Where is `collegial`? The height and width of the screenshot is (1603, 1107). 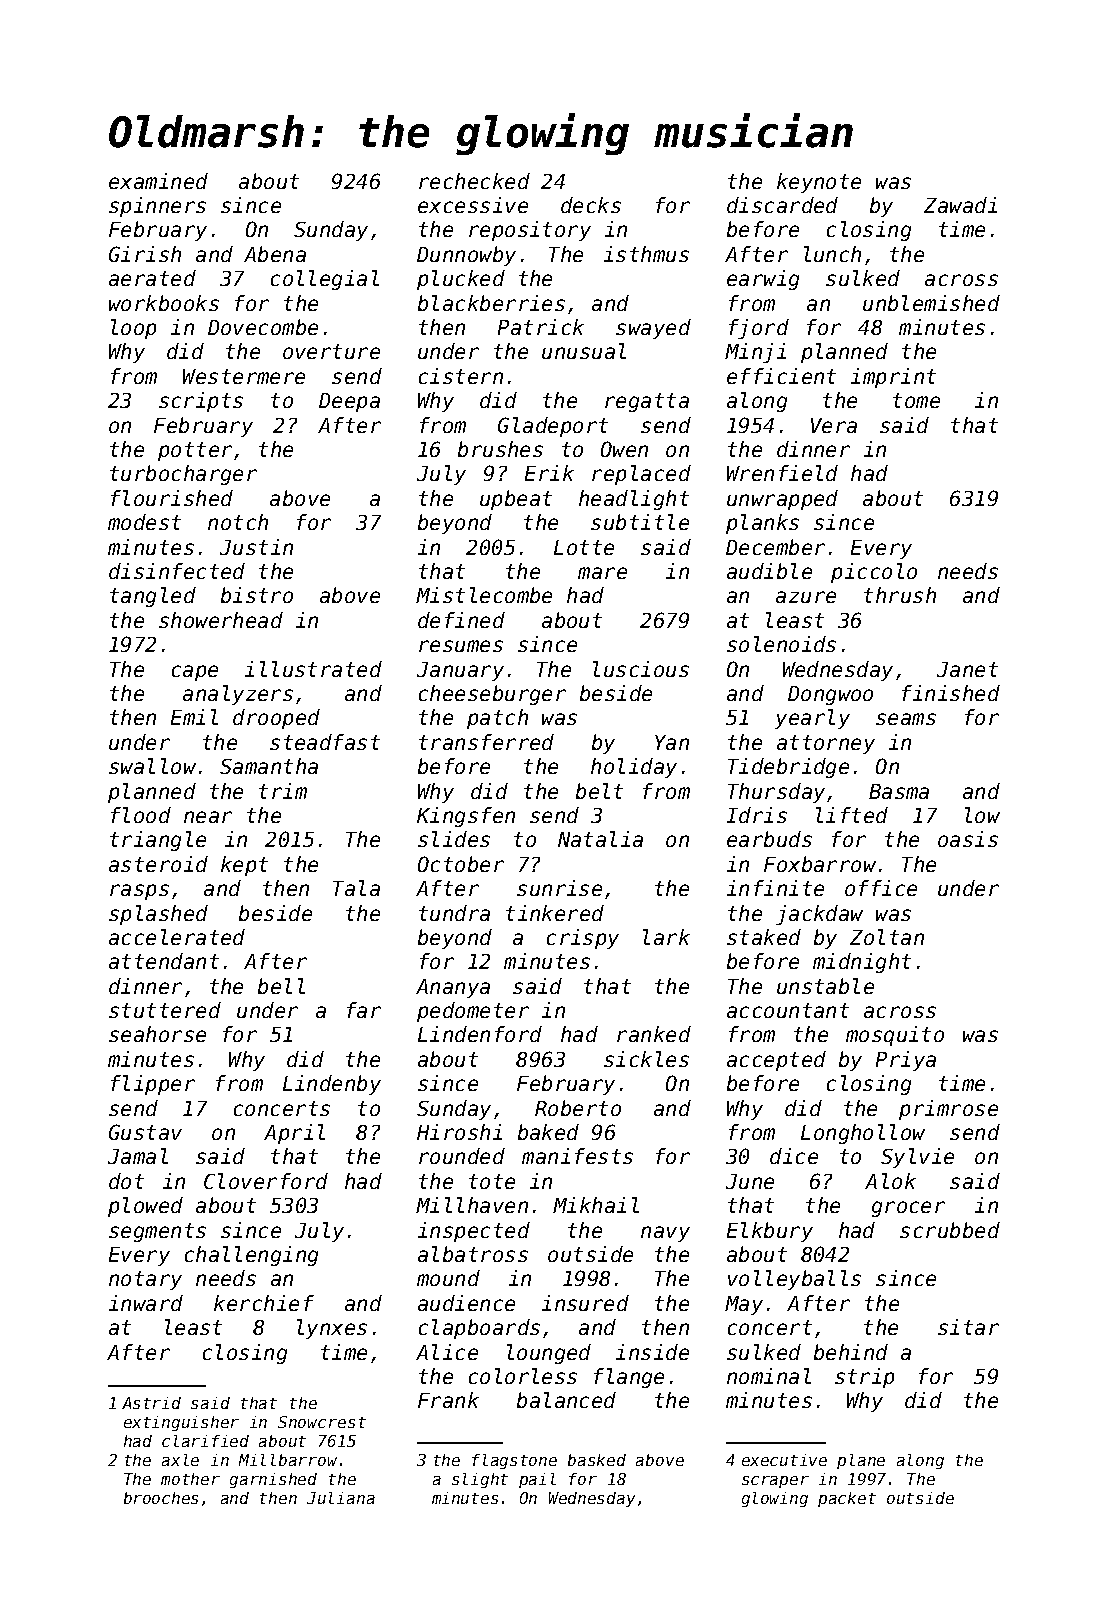 collegial is located at coordinates (325, 280).
